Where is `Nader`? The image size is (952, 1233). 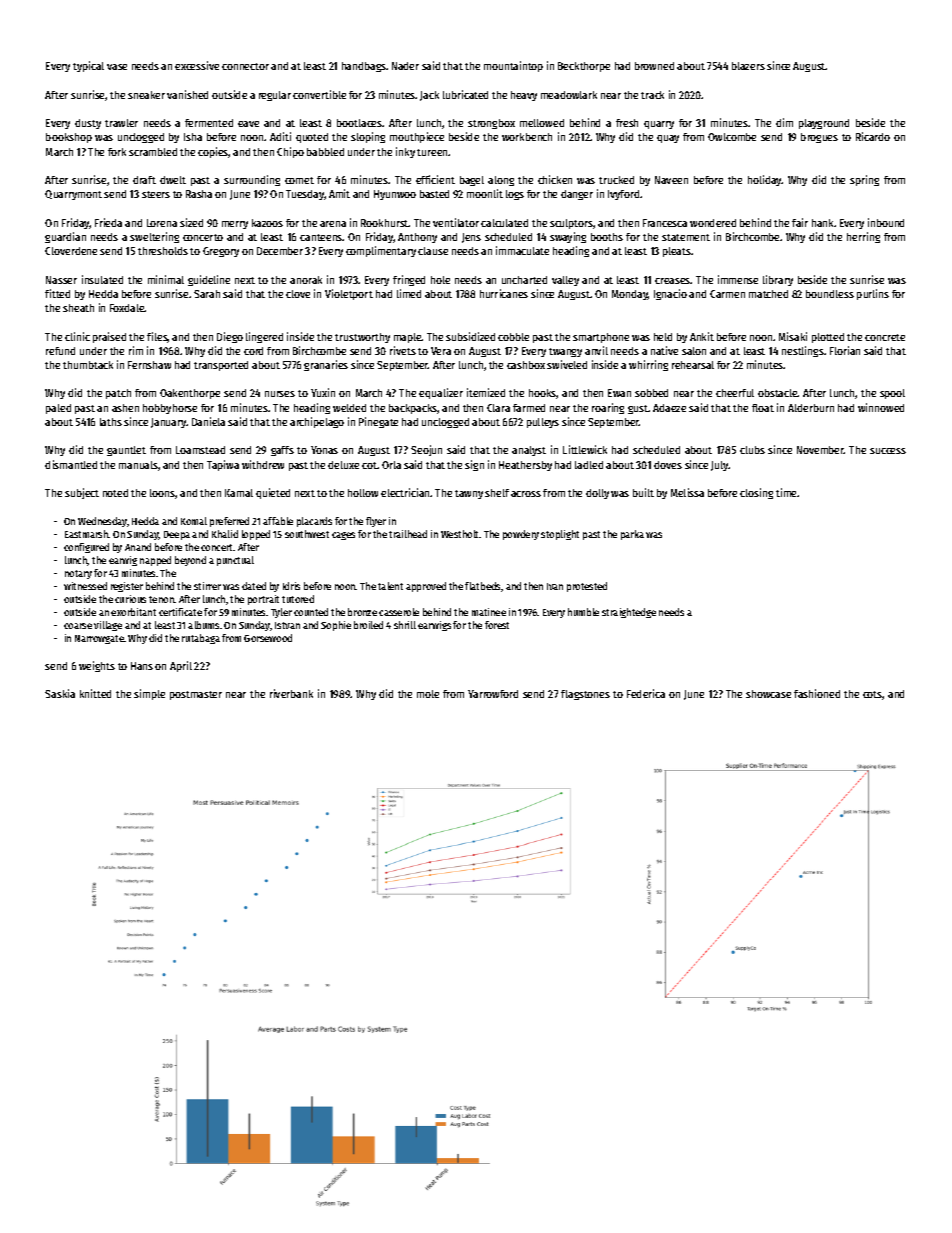
Nader is located at coordinates (405, 66).
